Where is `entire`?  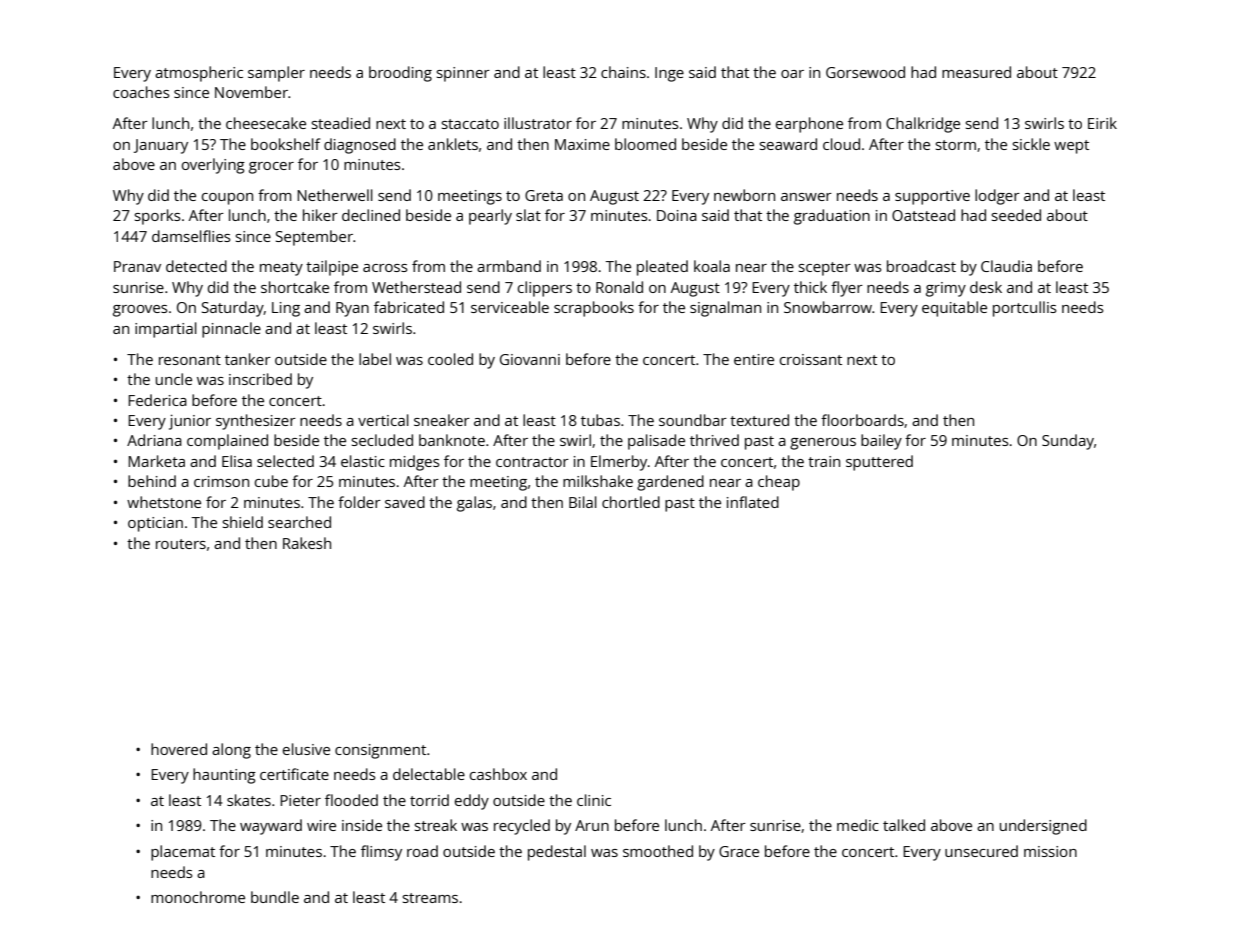 entire is located at coordinates (754, 359).
